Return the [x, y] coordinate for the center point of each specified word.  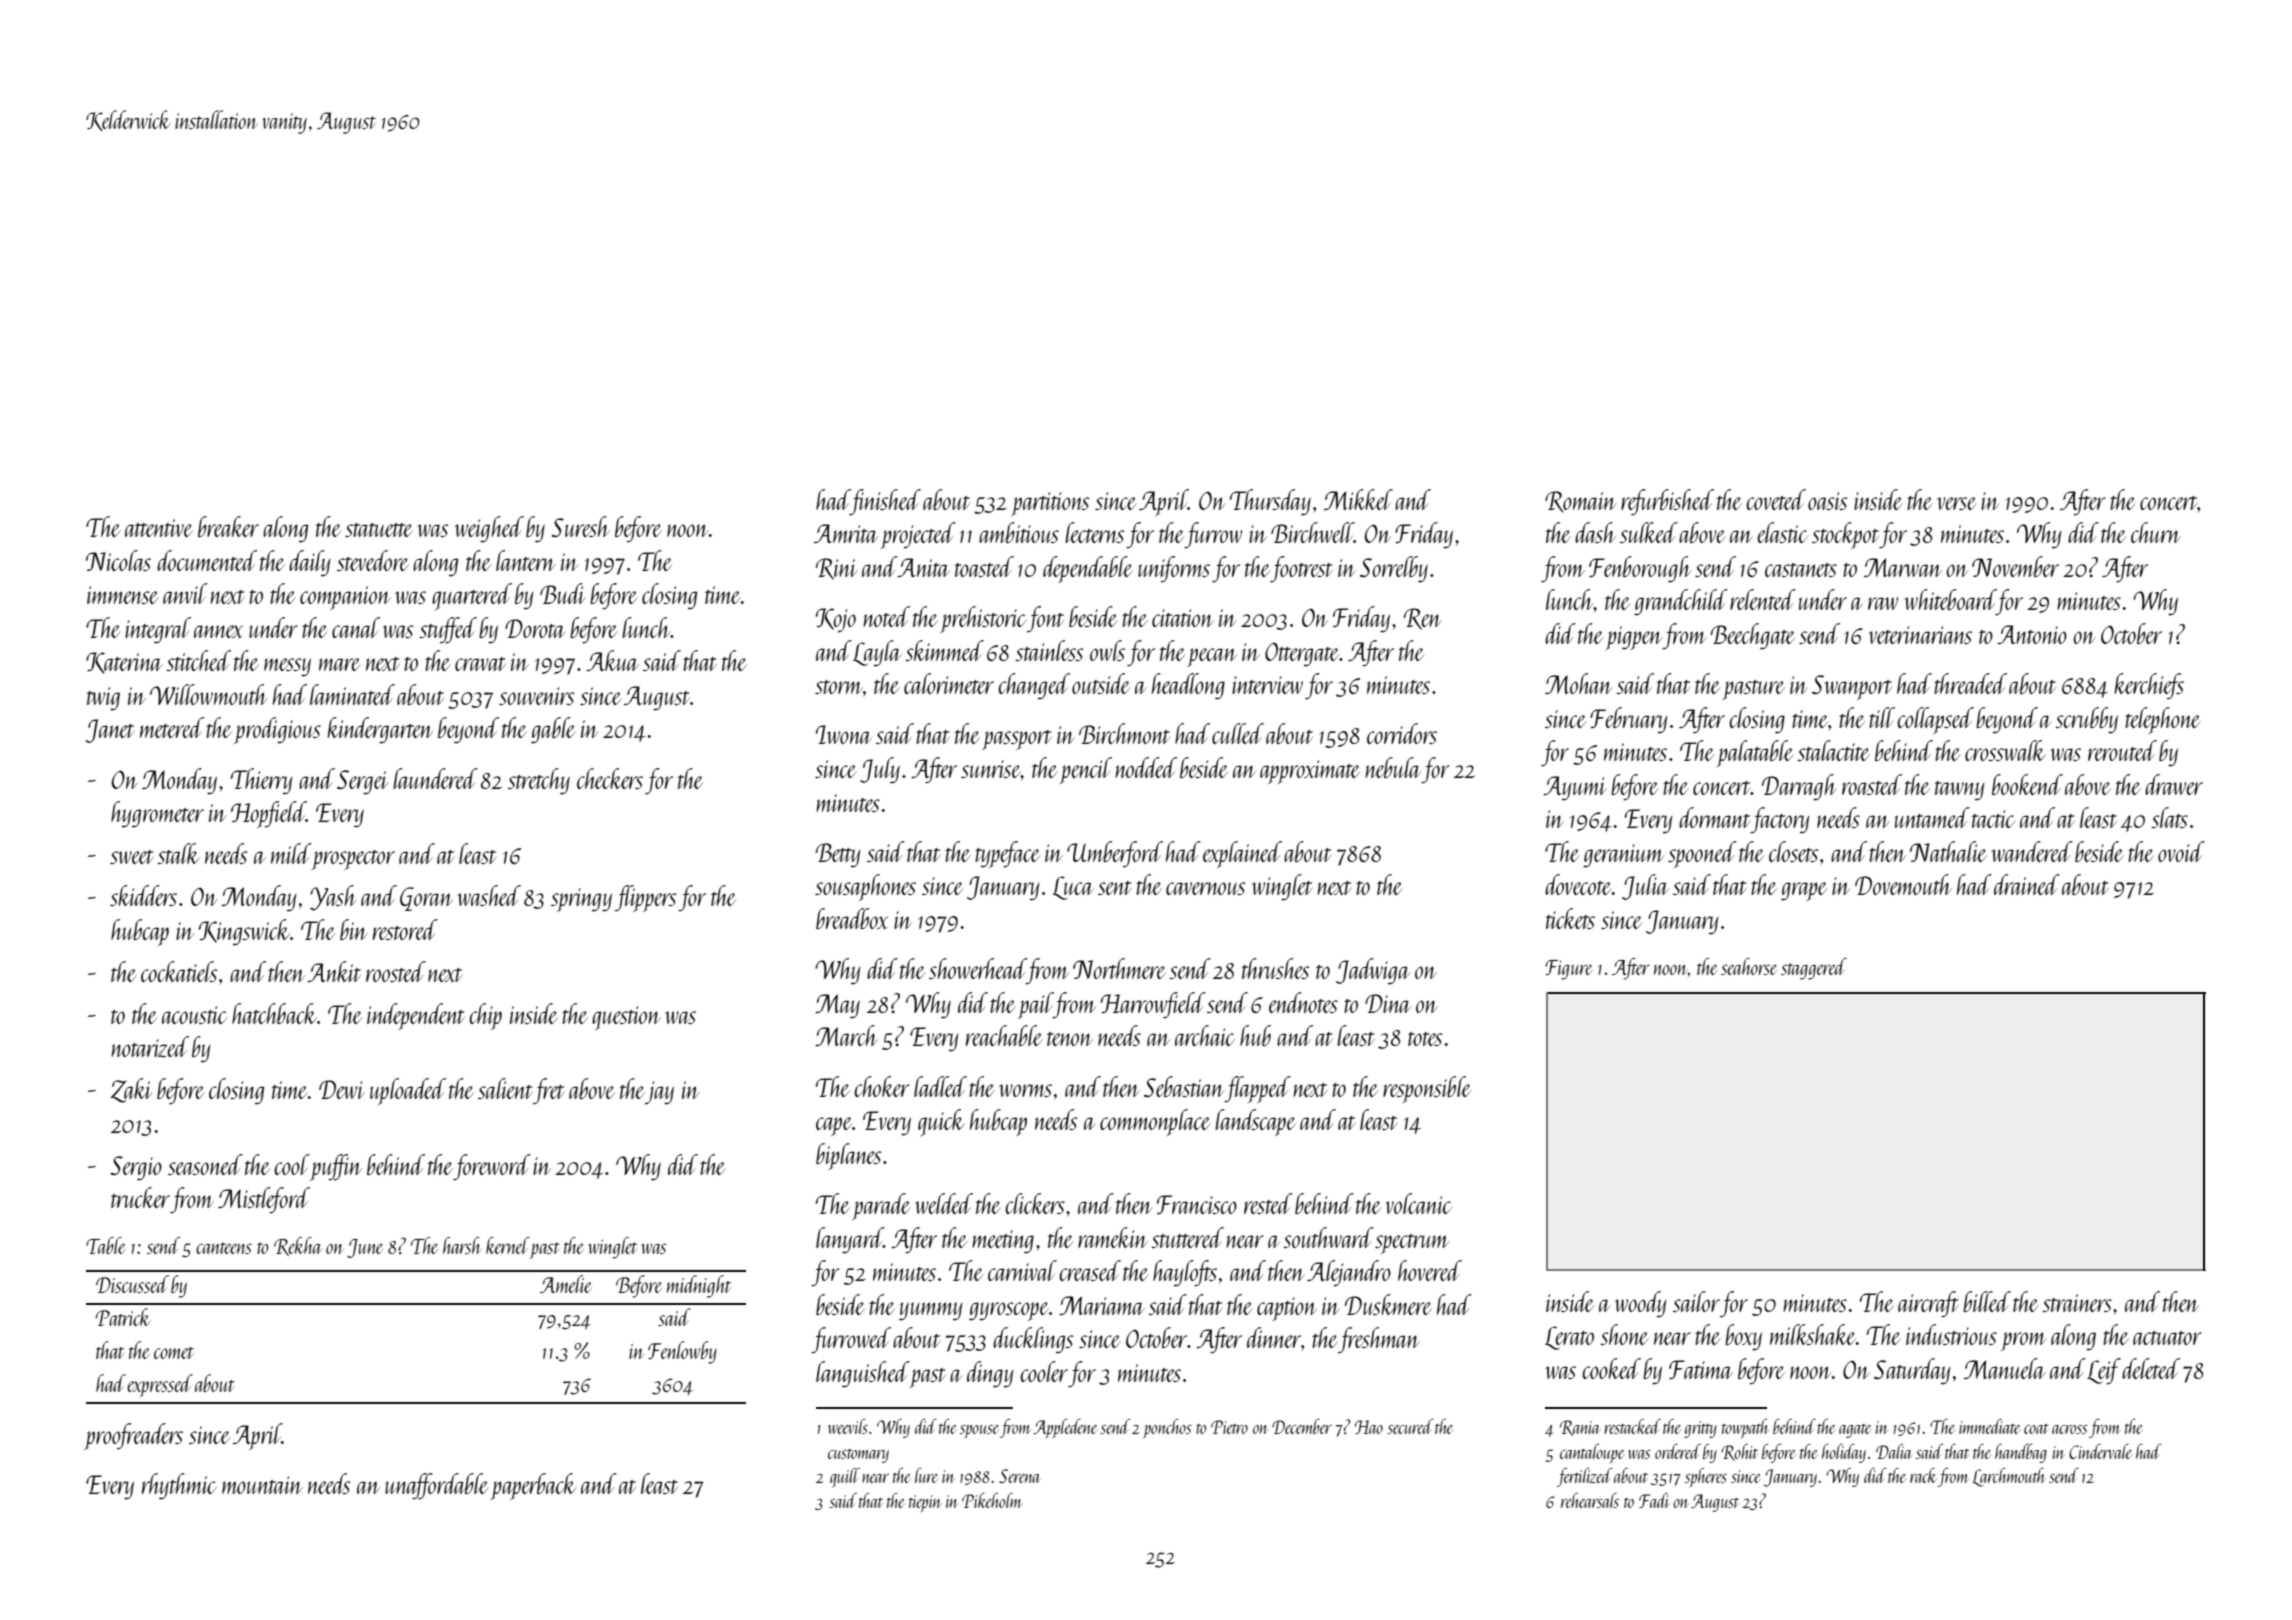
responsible [1427, 1089]
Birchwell [1312, 532]
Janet [110, 731]
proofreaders [133, 1436]
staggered [1814, 969]
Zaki [131, 1090]
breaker [228, 526]
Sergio [136, 1168]
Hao [1369, 1427]
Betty [838, 855]
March [846, 1035]
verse [1957, 503]
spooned [1702, 854]
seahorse [1749, 966]
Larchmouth [2008, 1477]
